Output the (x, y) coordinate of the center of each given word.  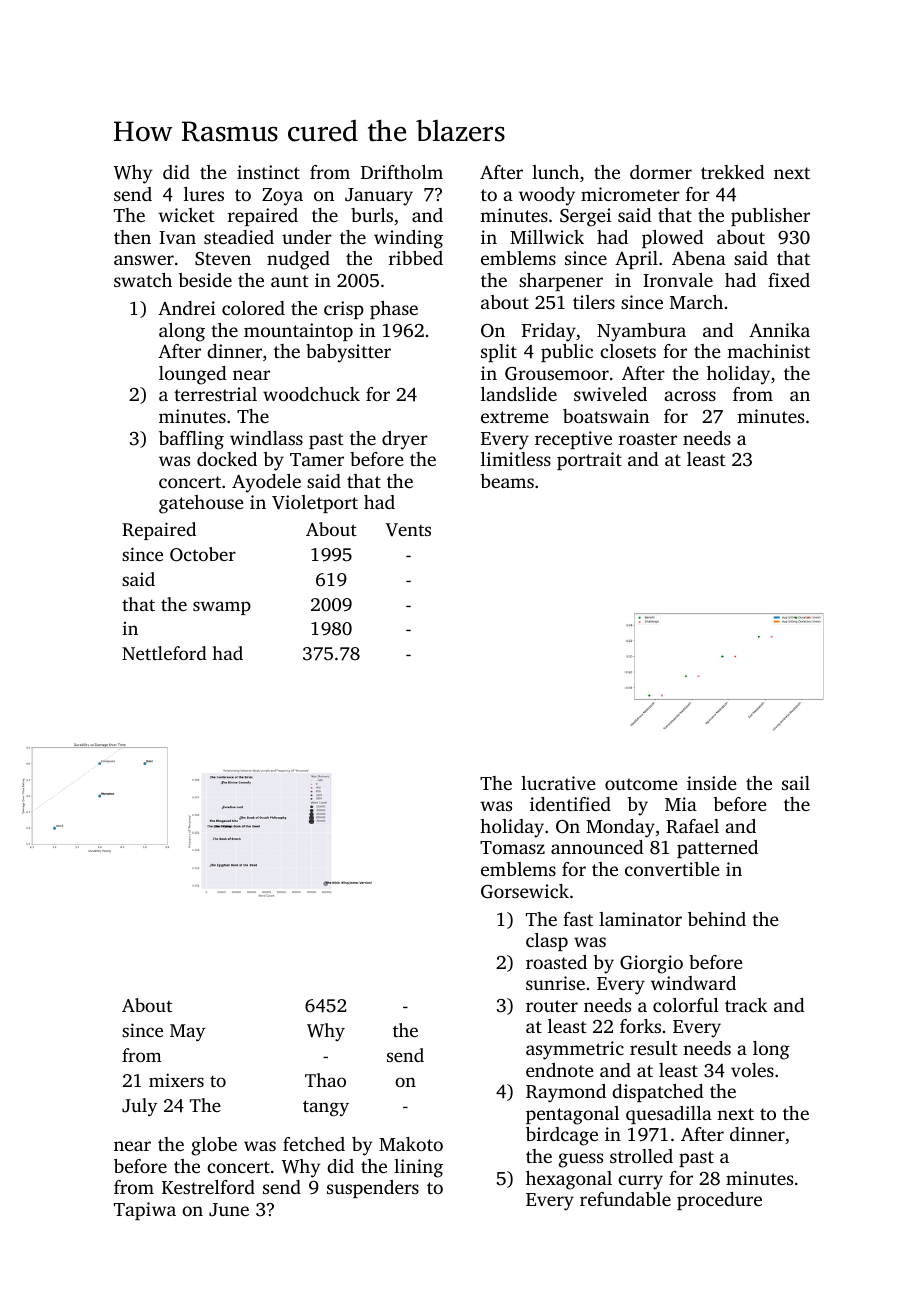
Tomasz (512, 847)
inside (712, 783)
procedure (719, 1201)
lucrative (558, 783)
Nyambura (641, 332)
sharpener (561, 282)
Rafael (692, 826)
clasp (547, 942)
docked (227, 459)
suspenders (373, 1189)
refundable (625, 1199)
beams (507, 481)
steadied (239, 237)
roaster (648, 439)
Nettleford (164, 653)
